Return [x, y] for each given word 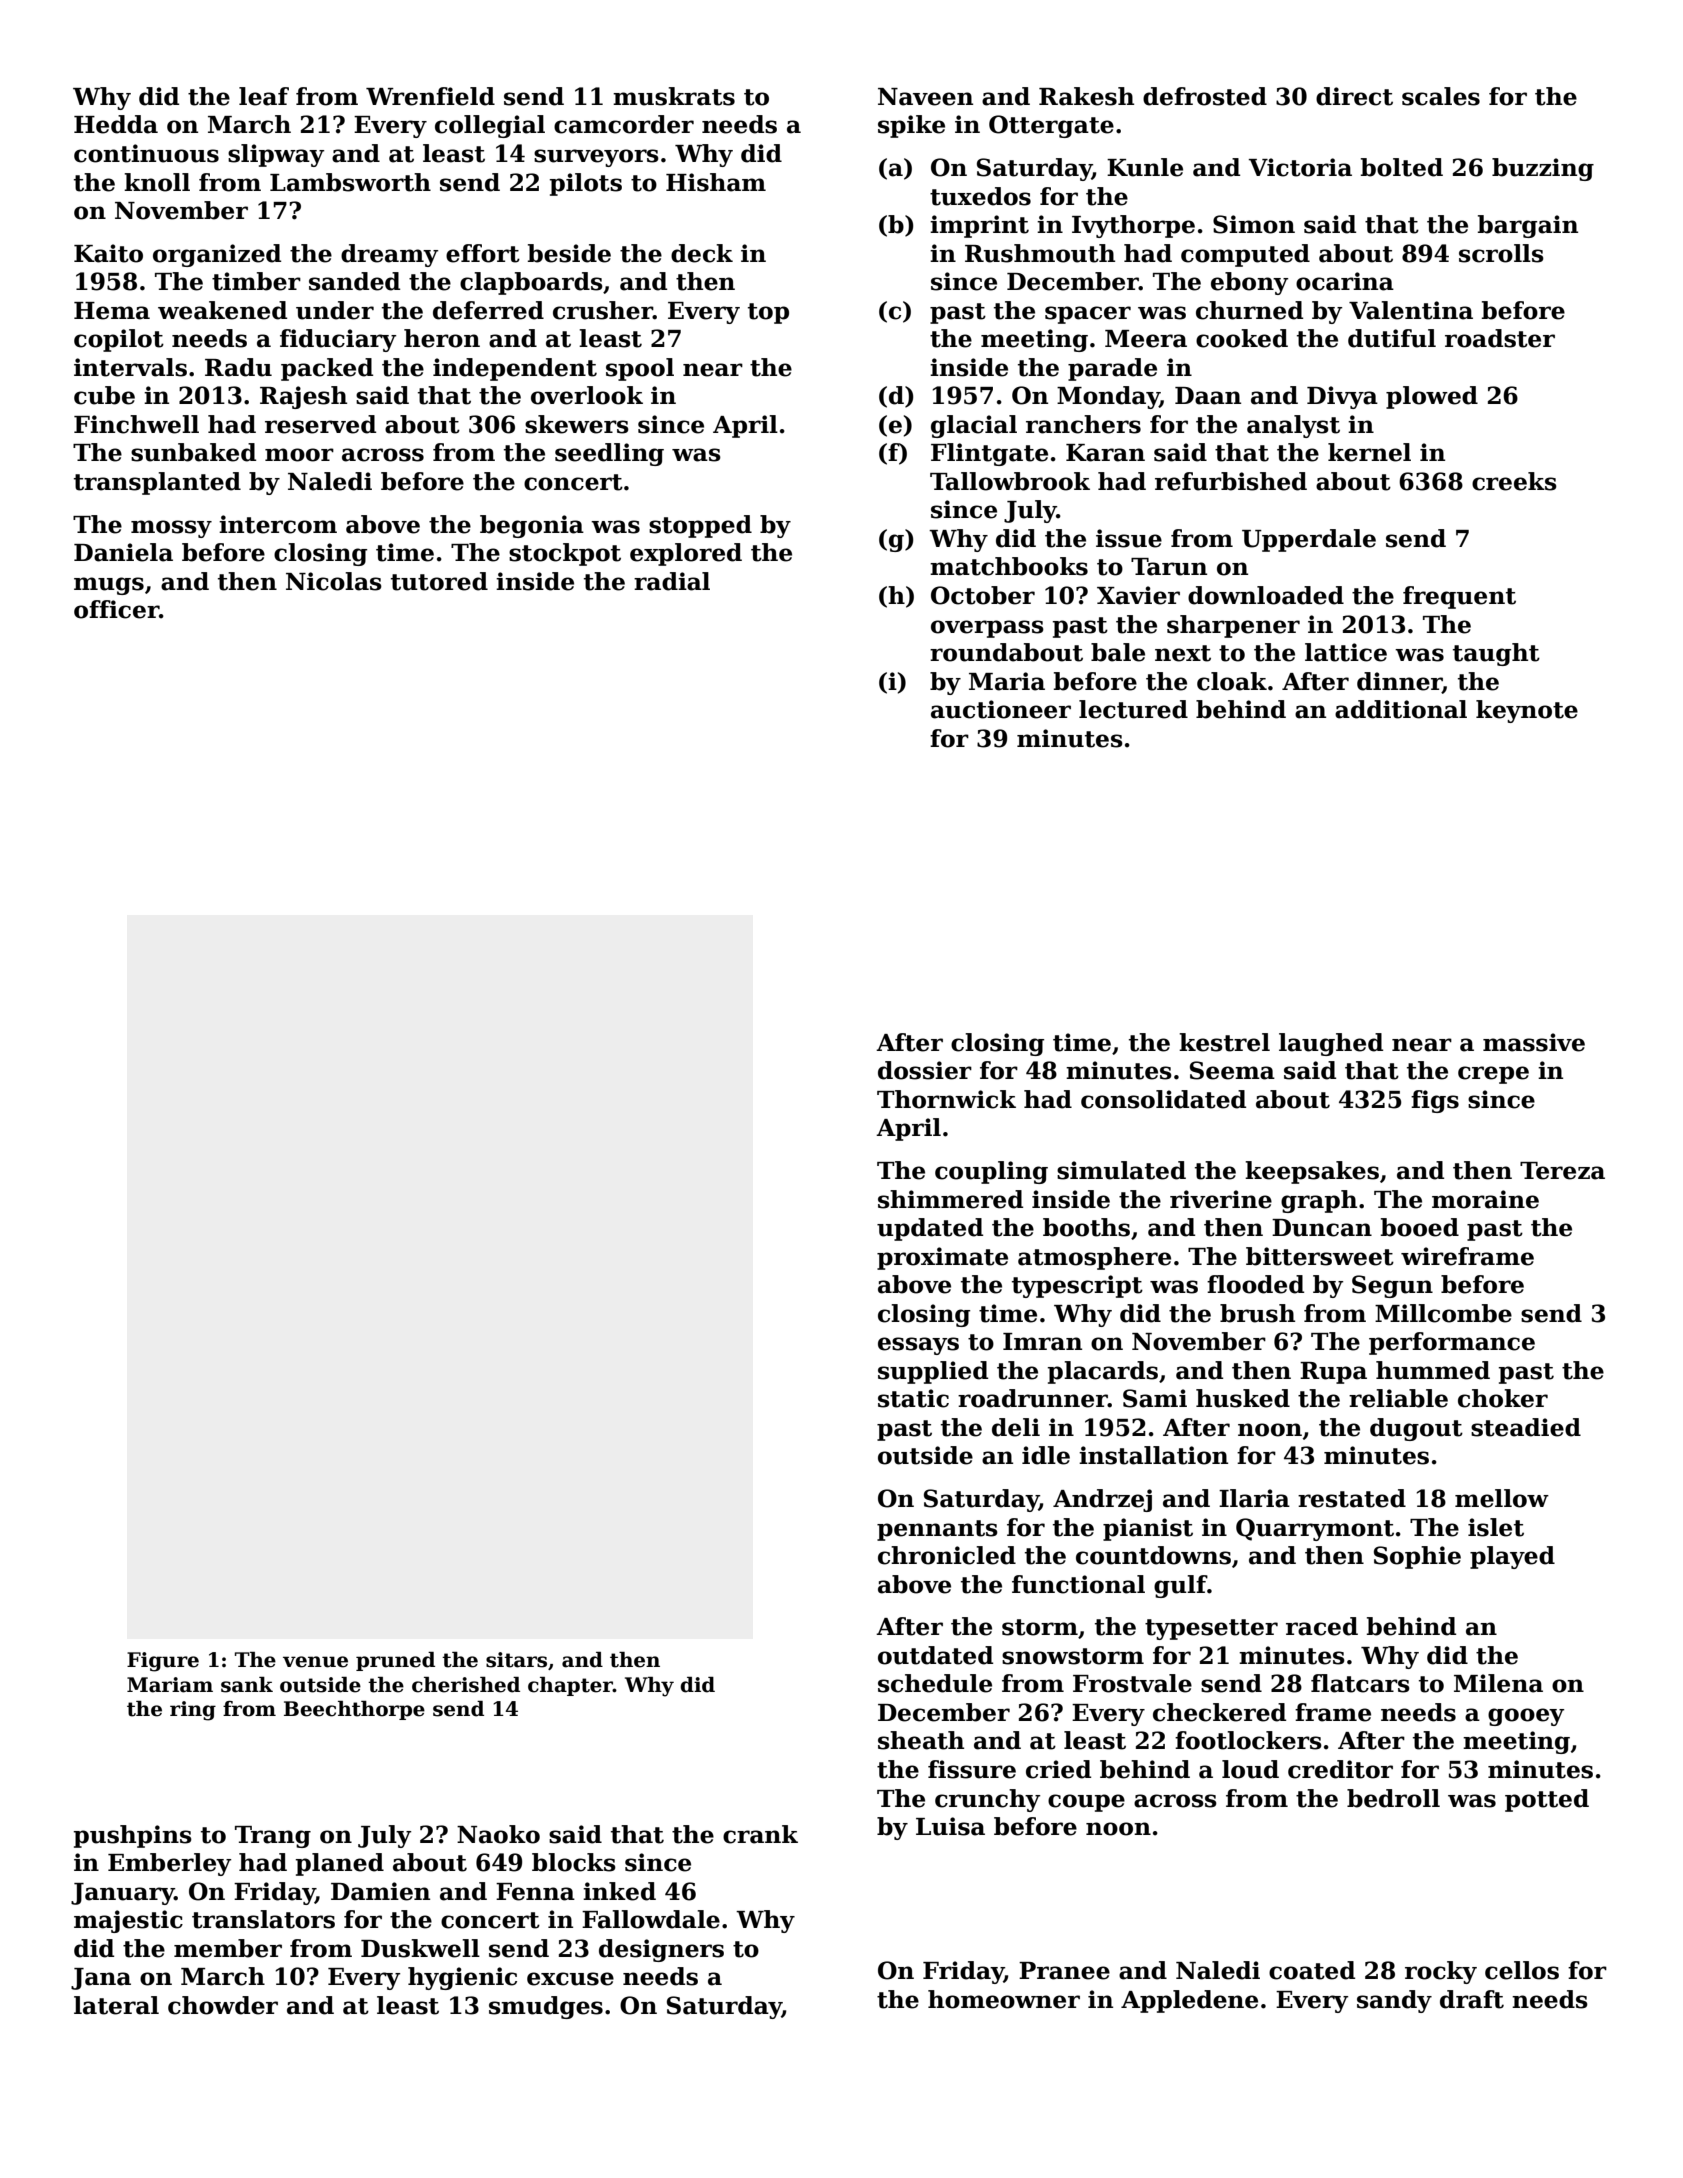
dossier [925, 1070]
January [123, 1894]
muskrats [674, 96]
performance [1452, 1343]
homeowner [1004, 1999]
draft [1472, 1999]
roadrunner [1033, 1398]
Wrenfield [430, 96]
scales [1441, 96]
